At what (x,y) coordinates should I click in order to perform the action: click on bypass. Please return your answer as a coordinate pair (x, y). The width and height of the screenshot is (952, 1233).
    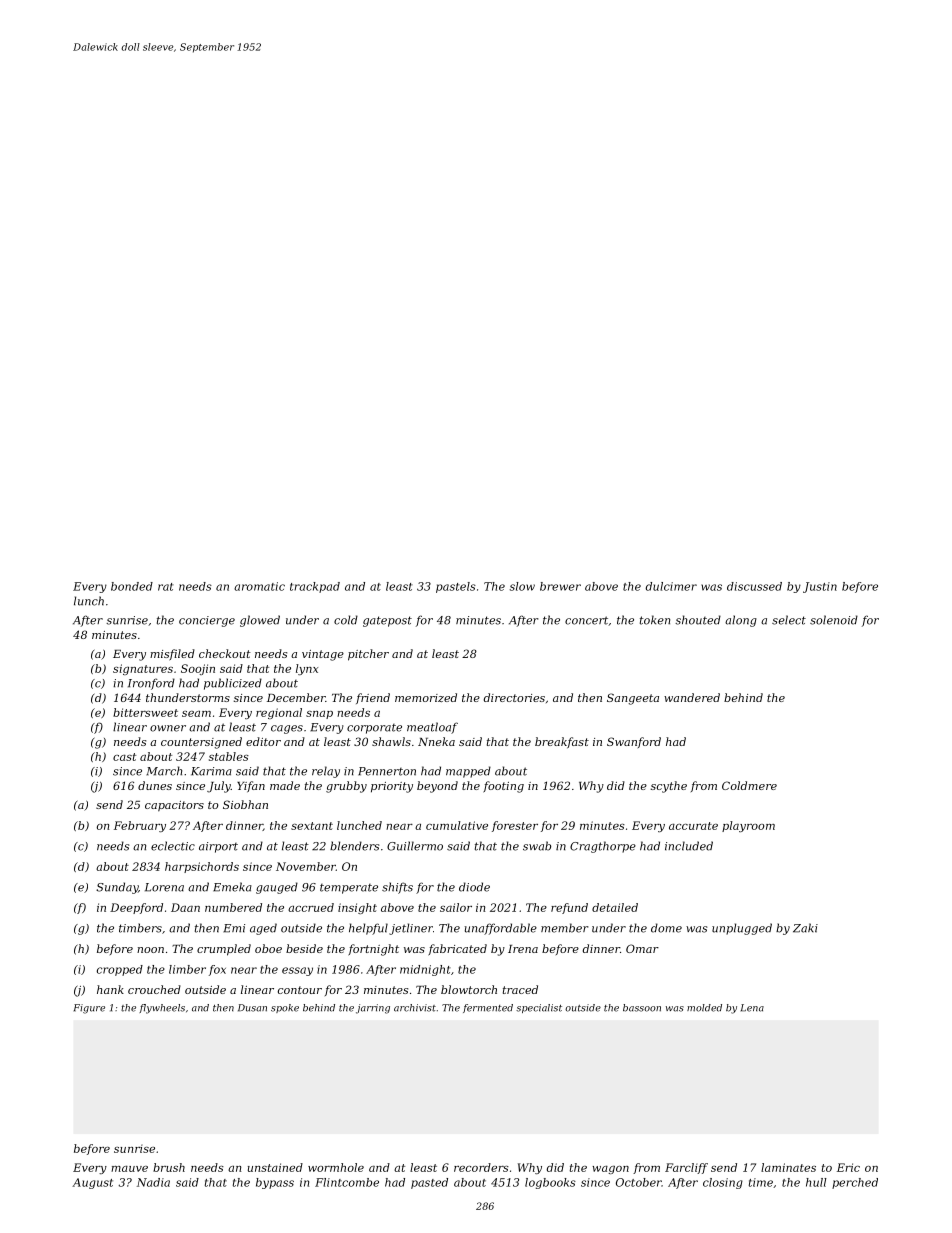
    Looking at the image, I should click on (275, 1183).
